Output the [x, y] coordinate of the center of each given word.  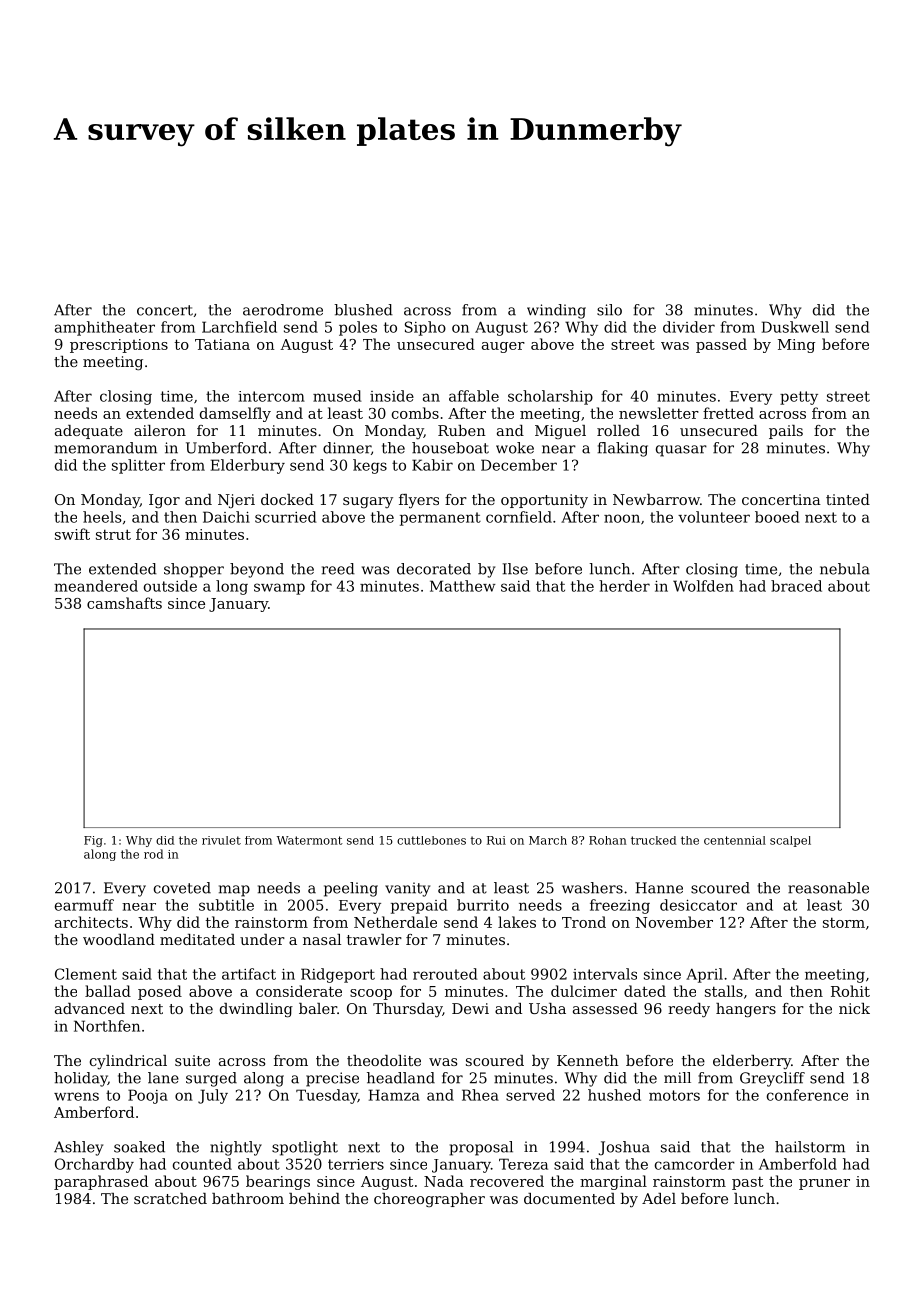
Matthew [463, 586]
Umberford [226, 448]
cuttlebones [431, 840]
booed [777, 517]
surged [211, 1079]
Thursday [407, 1010]
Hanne [659, 888]
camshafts [124, 603]
